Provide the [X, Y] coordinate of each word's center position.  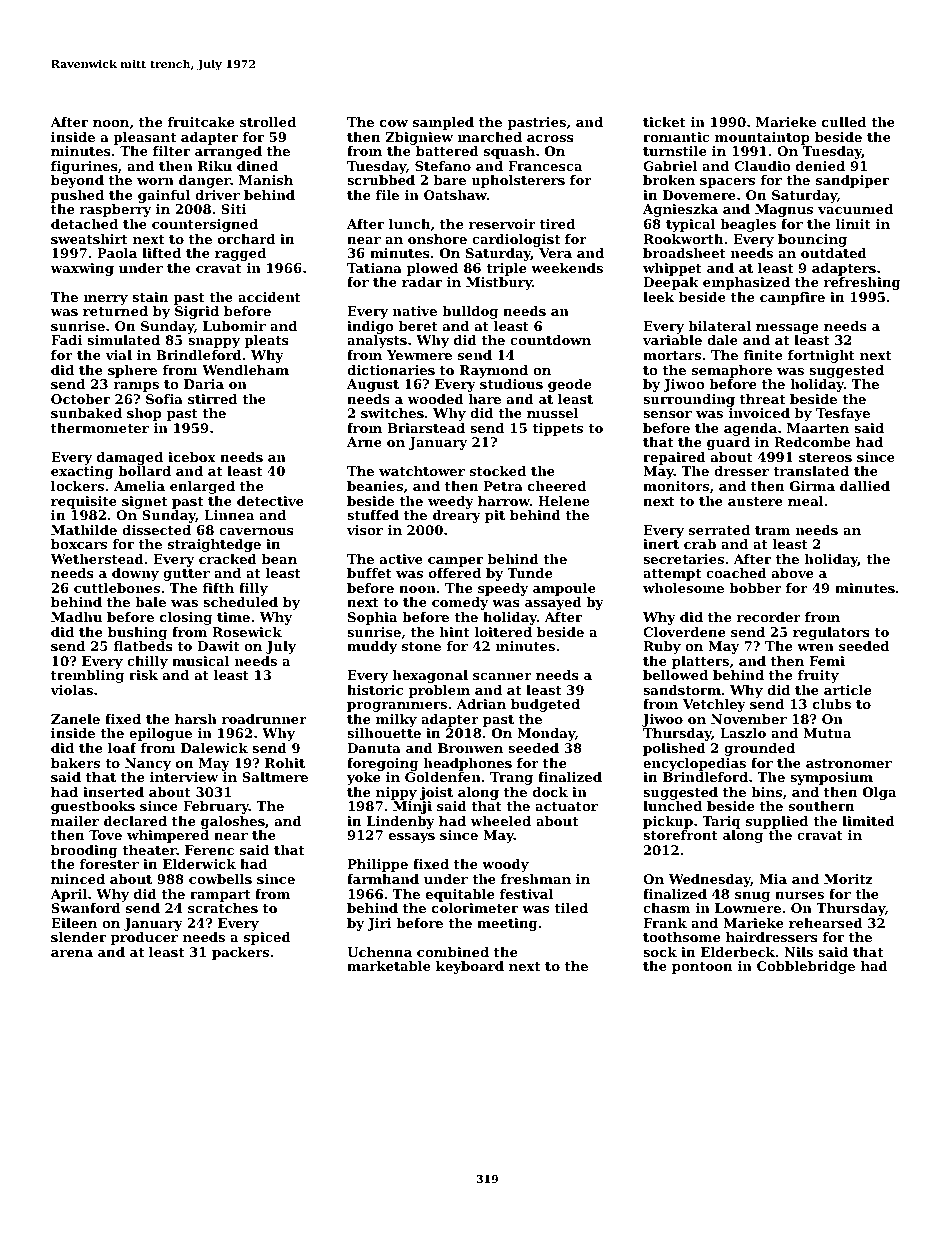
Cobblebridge [806, 967]
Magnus [784, 210]
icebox [192, 457]
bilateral [719, 326]
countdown [550, 340]
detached [84, 224]
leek [658, 297]
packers [240, 953]
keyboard [470, 967]
